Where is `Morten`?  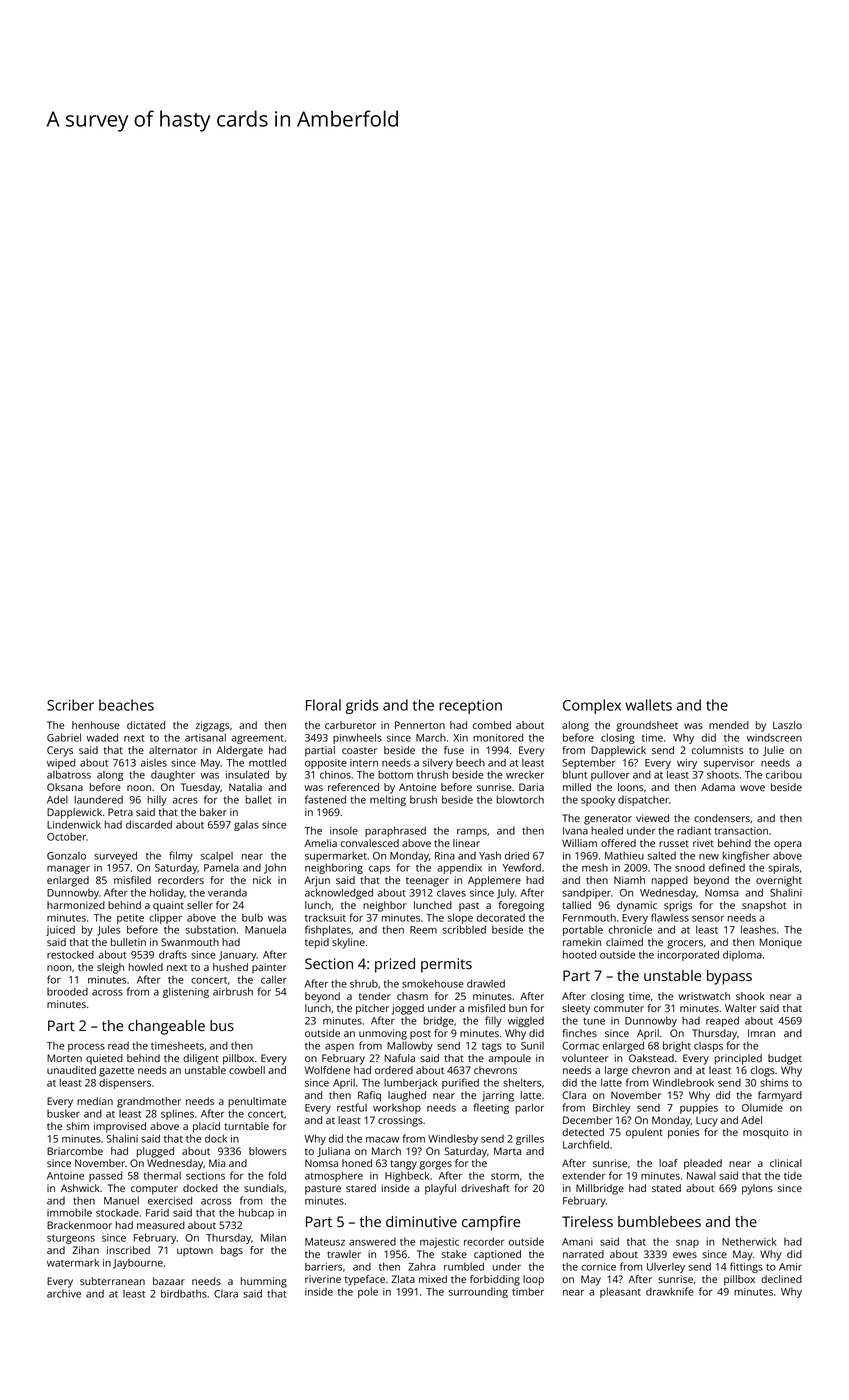
Morten is located at coordinates (64, 1058).
